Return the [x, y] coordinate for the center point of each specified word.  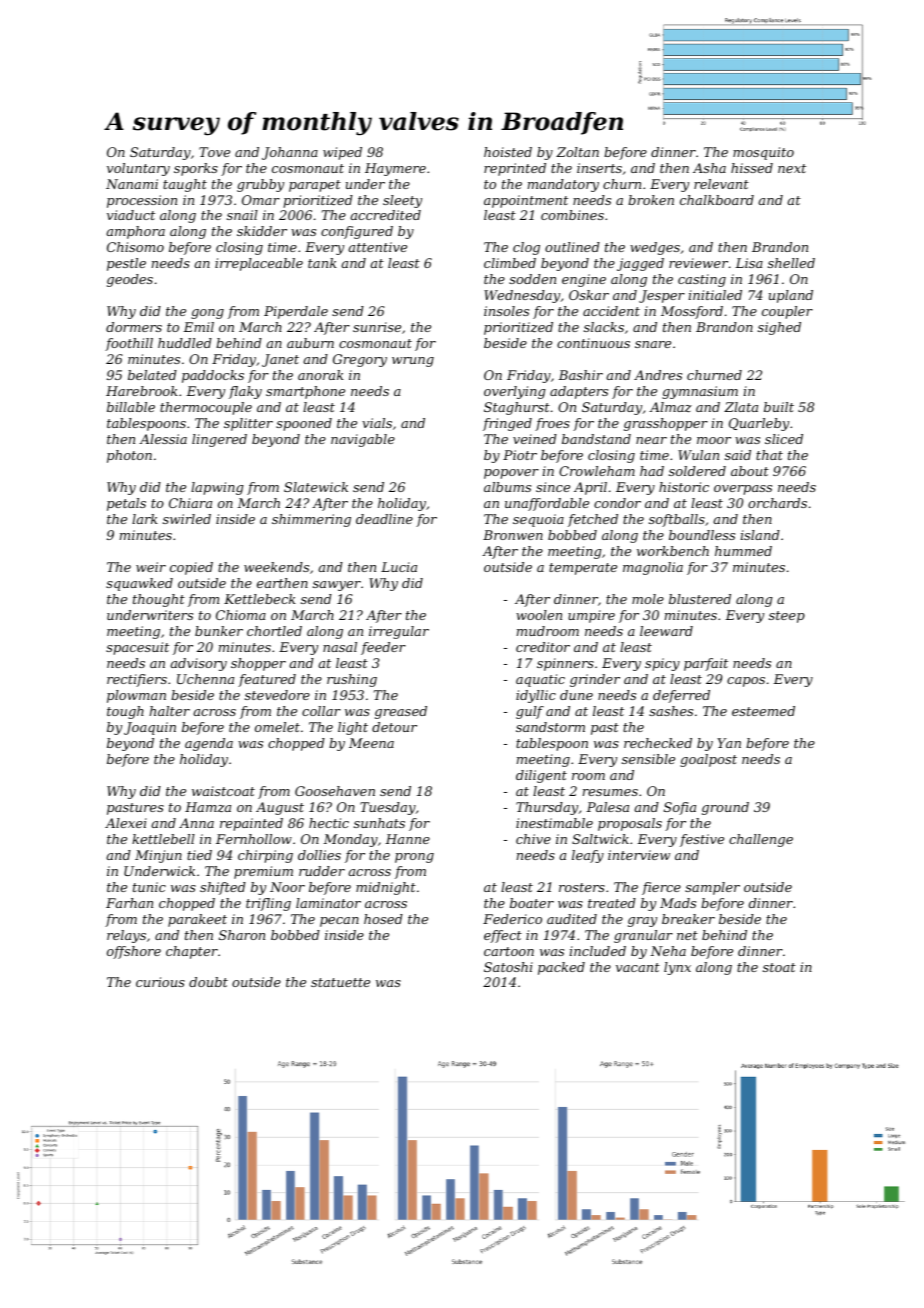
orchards [777, 503]
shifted [223, 888]
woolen [539, 615]
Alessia [163, 439]
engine [584, 280]
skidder [262, 231]
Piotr [520, 455]
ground [725, 808]
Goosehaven [335, 791]
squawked [139, 584]
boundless [702, 535]
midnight [386, 888]
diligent [541, 776]
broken [651, 200]
